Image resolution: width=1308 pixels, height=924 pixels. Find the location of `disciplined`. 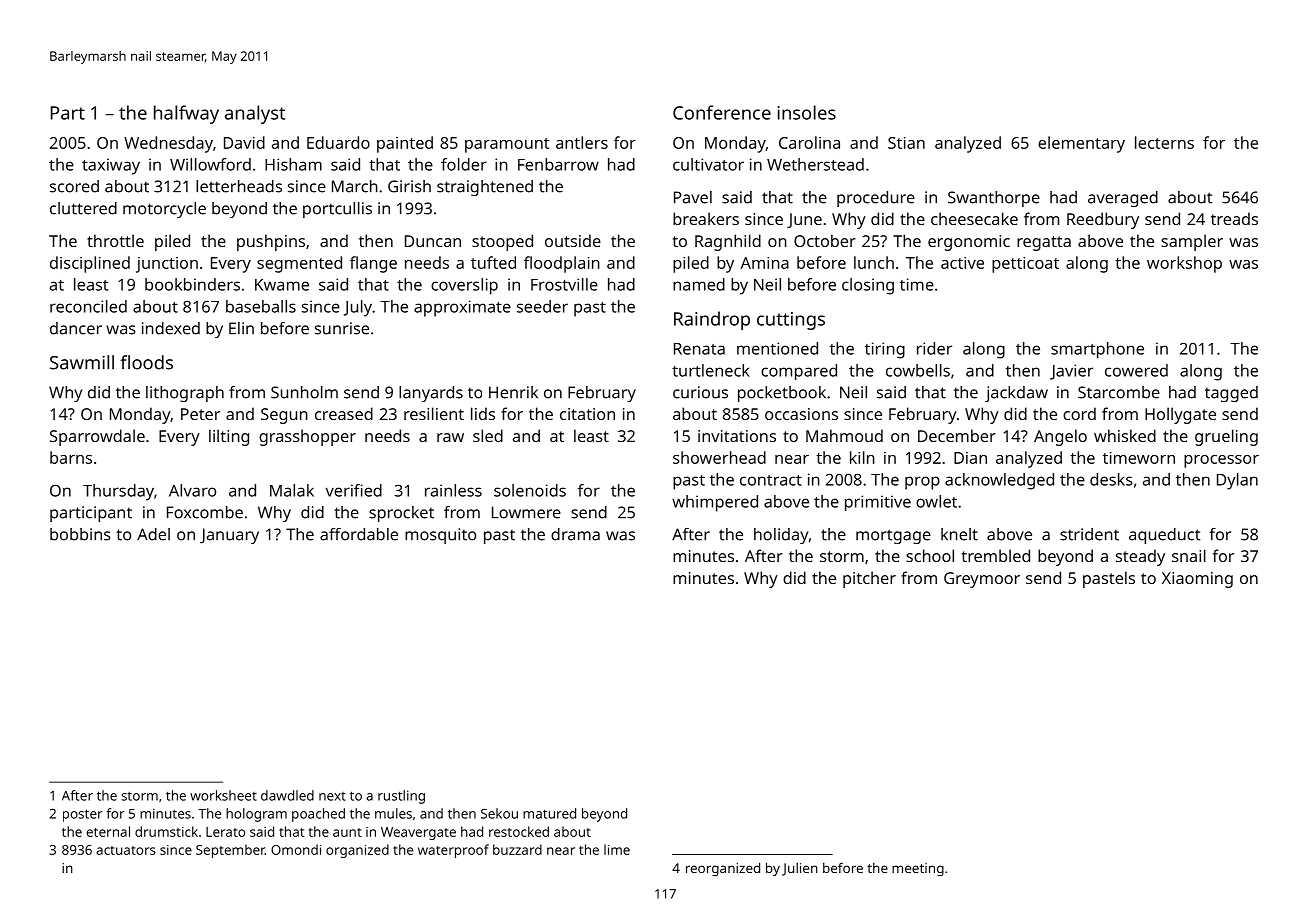

disciplined is located at coordinates (90, 264).
